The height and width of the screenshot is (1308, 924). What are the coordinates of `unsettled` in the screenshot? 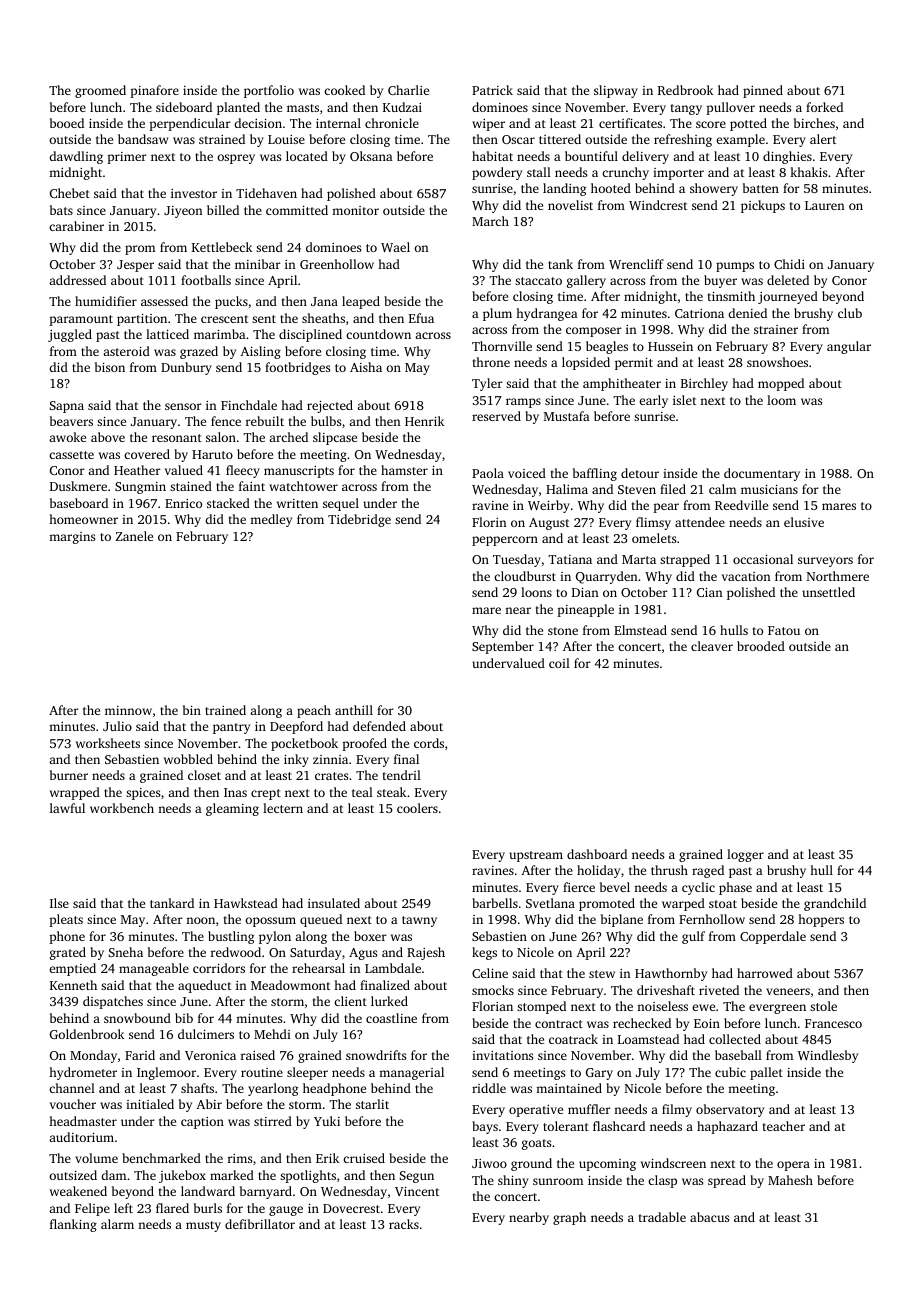 It's located at (828, 592).
